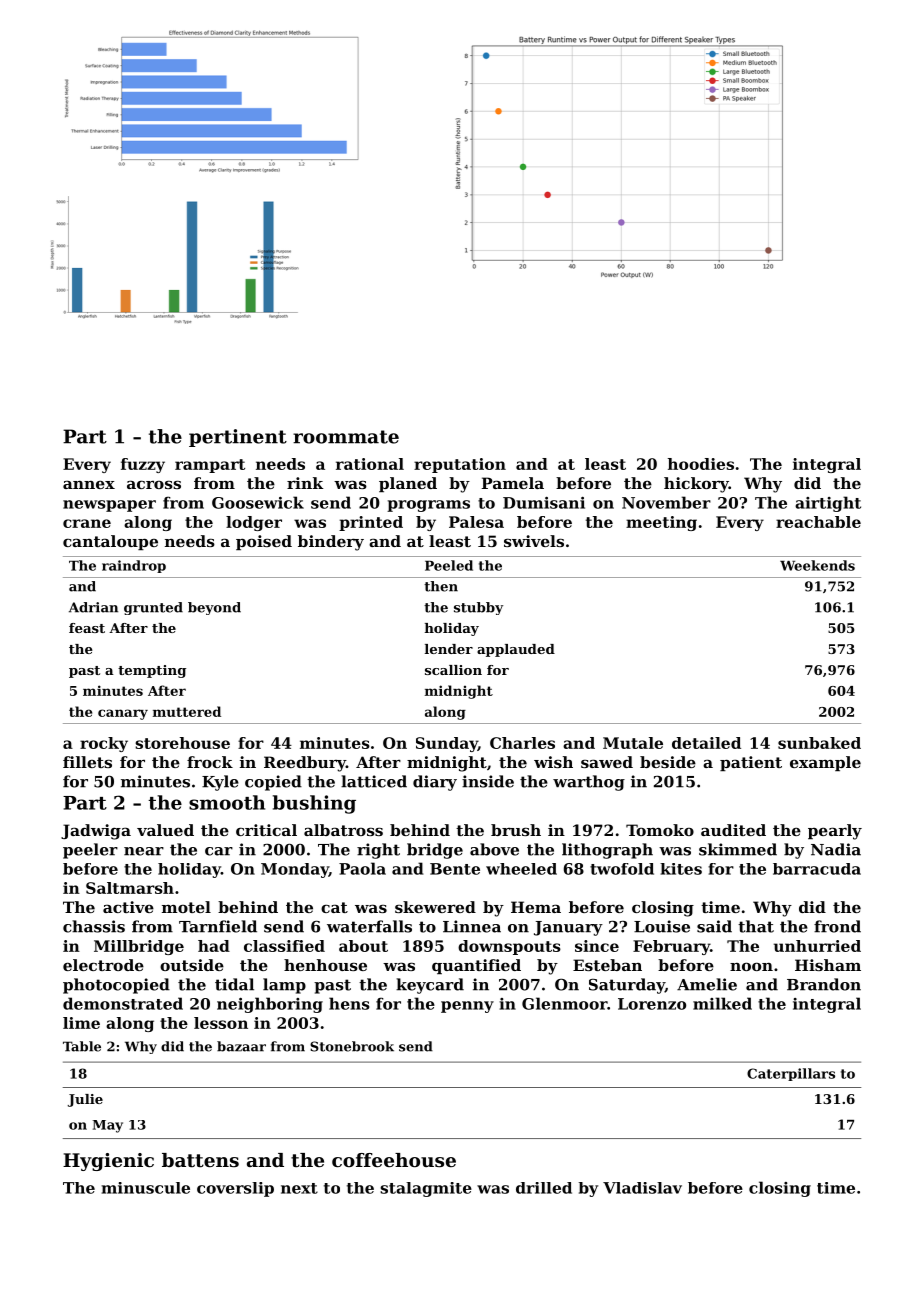  I want to click on Hygienic, so click(108, 1162).
